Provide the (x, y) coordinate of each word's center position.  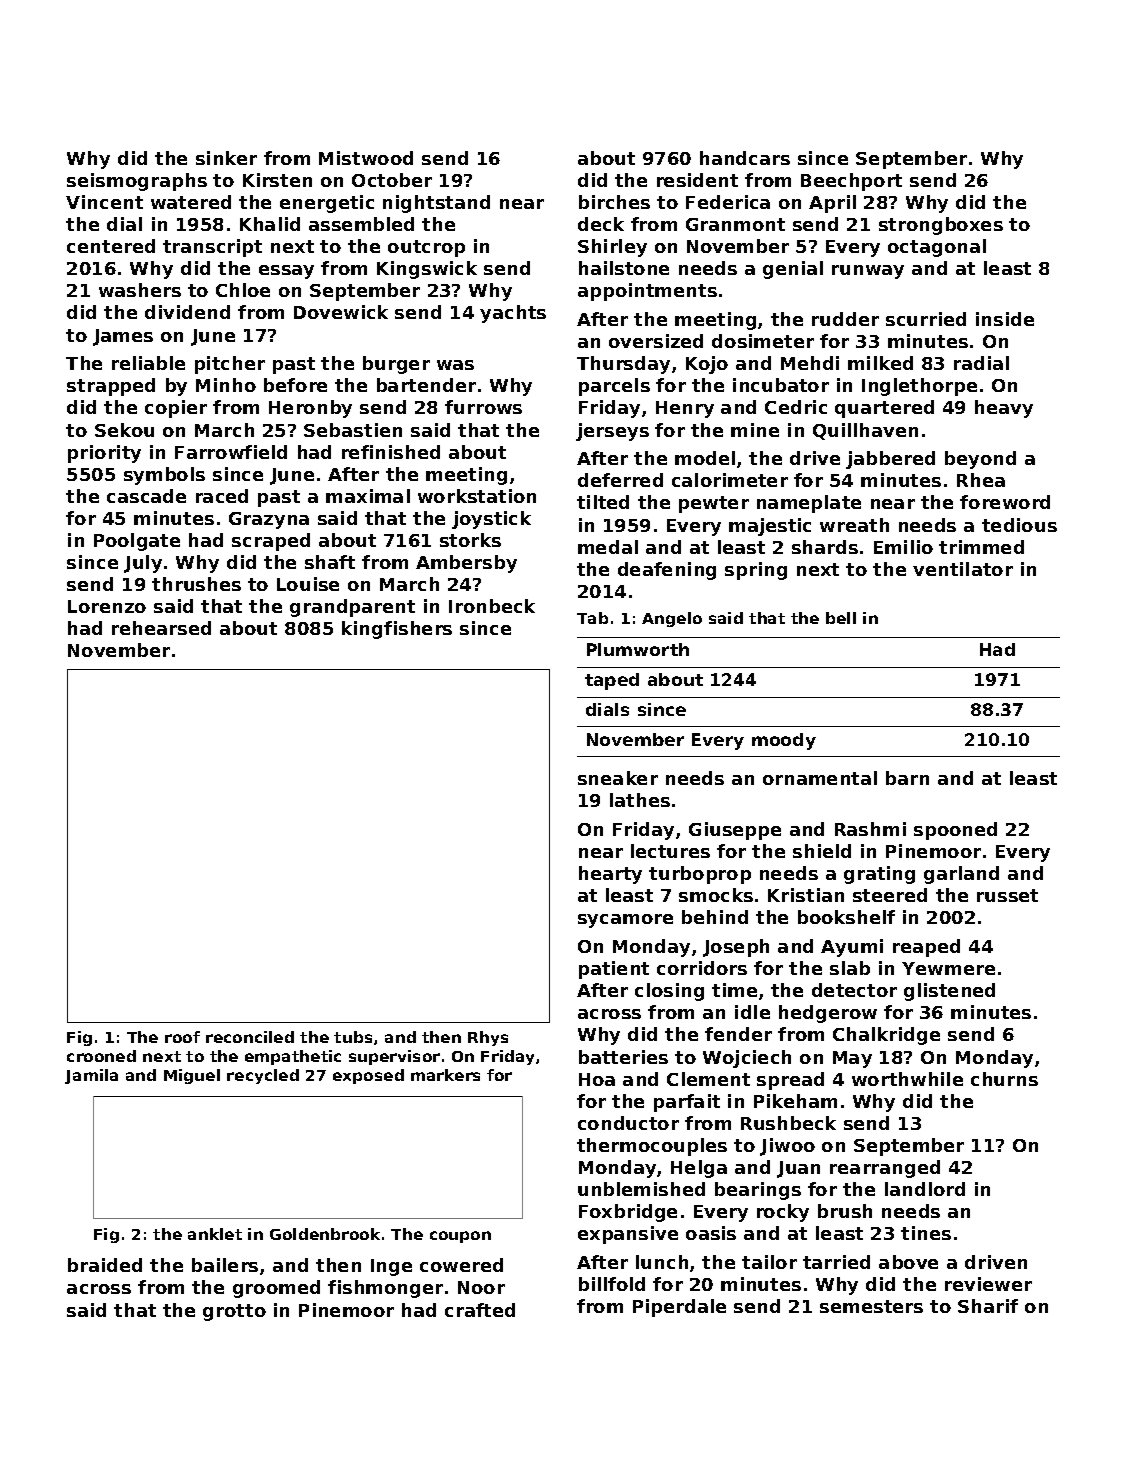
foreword (1005, 502)
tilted (603, 502)
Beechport (851, 182)
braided (105, 1265)
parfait (687, 1103)
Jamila (91, 1076)
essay (286, 272)
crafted (480, 1310)
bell (841, 618)
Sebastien (353, 430)
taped (612, 681)
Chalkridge (886, 1036)
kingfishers (397, 630)
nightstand (436, 204)
